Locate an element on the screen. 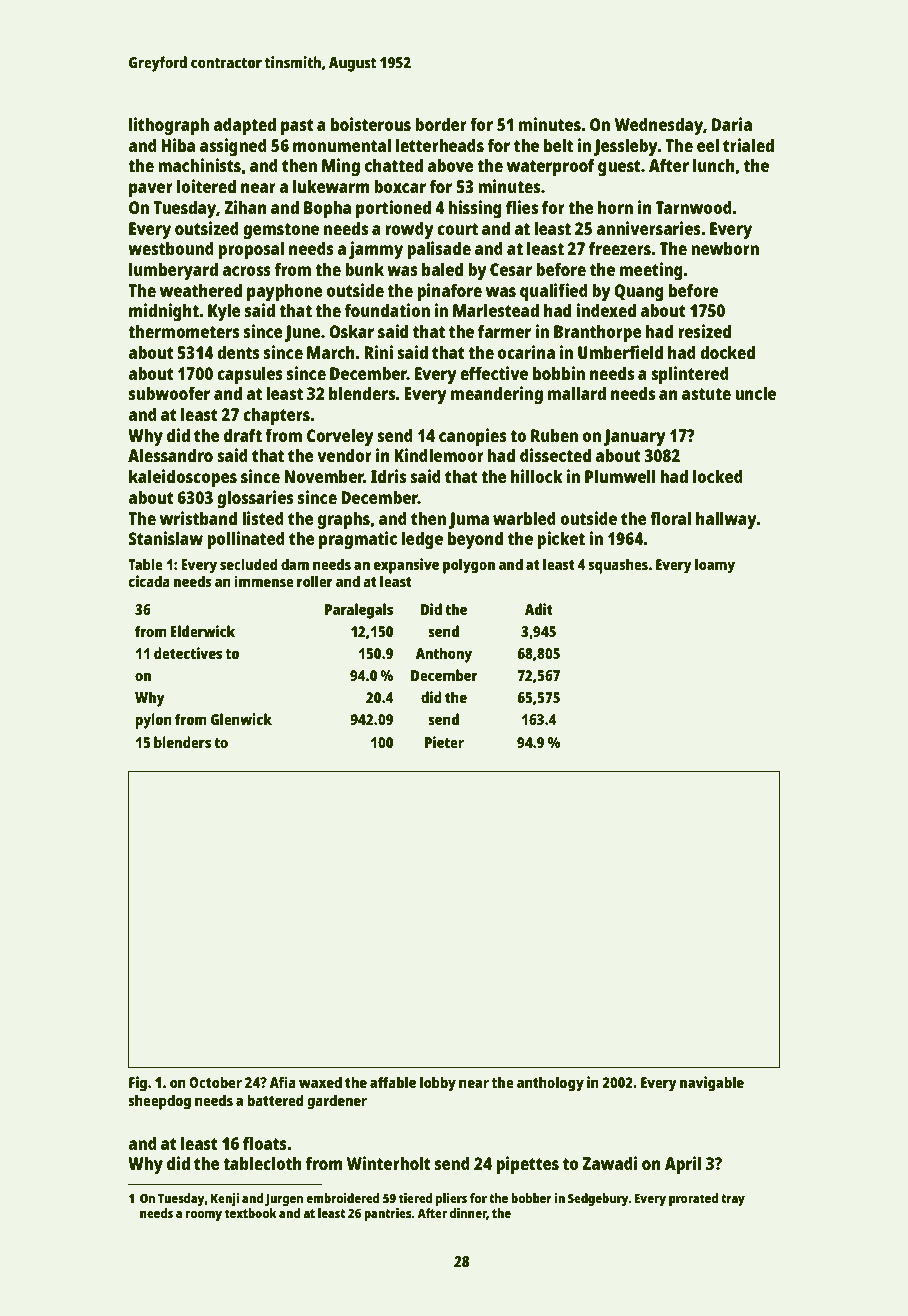 The height and width of the screenshot is (1316, 908). adapted is located at coordinates (245, 126).
